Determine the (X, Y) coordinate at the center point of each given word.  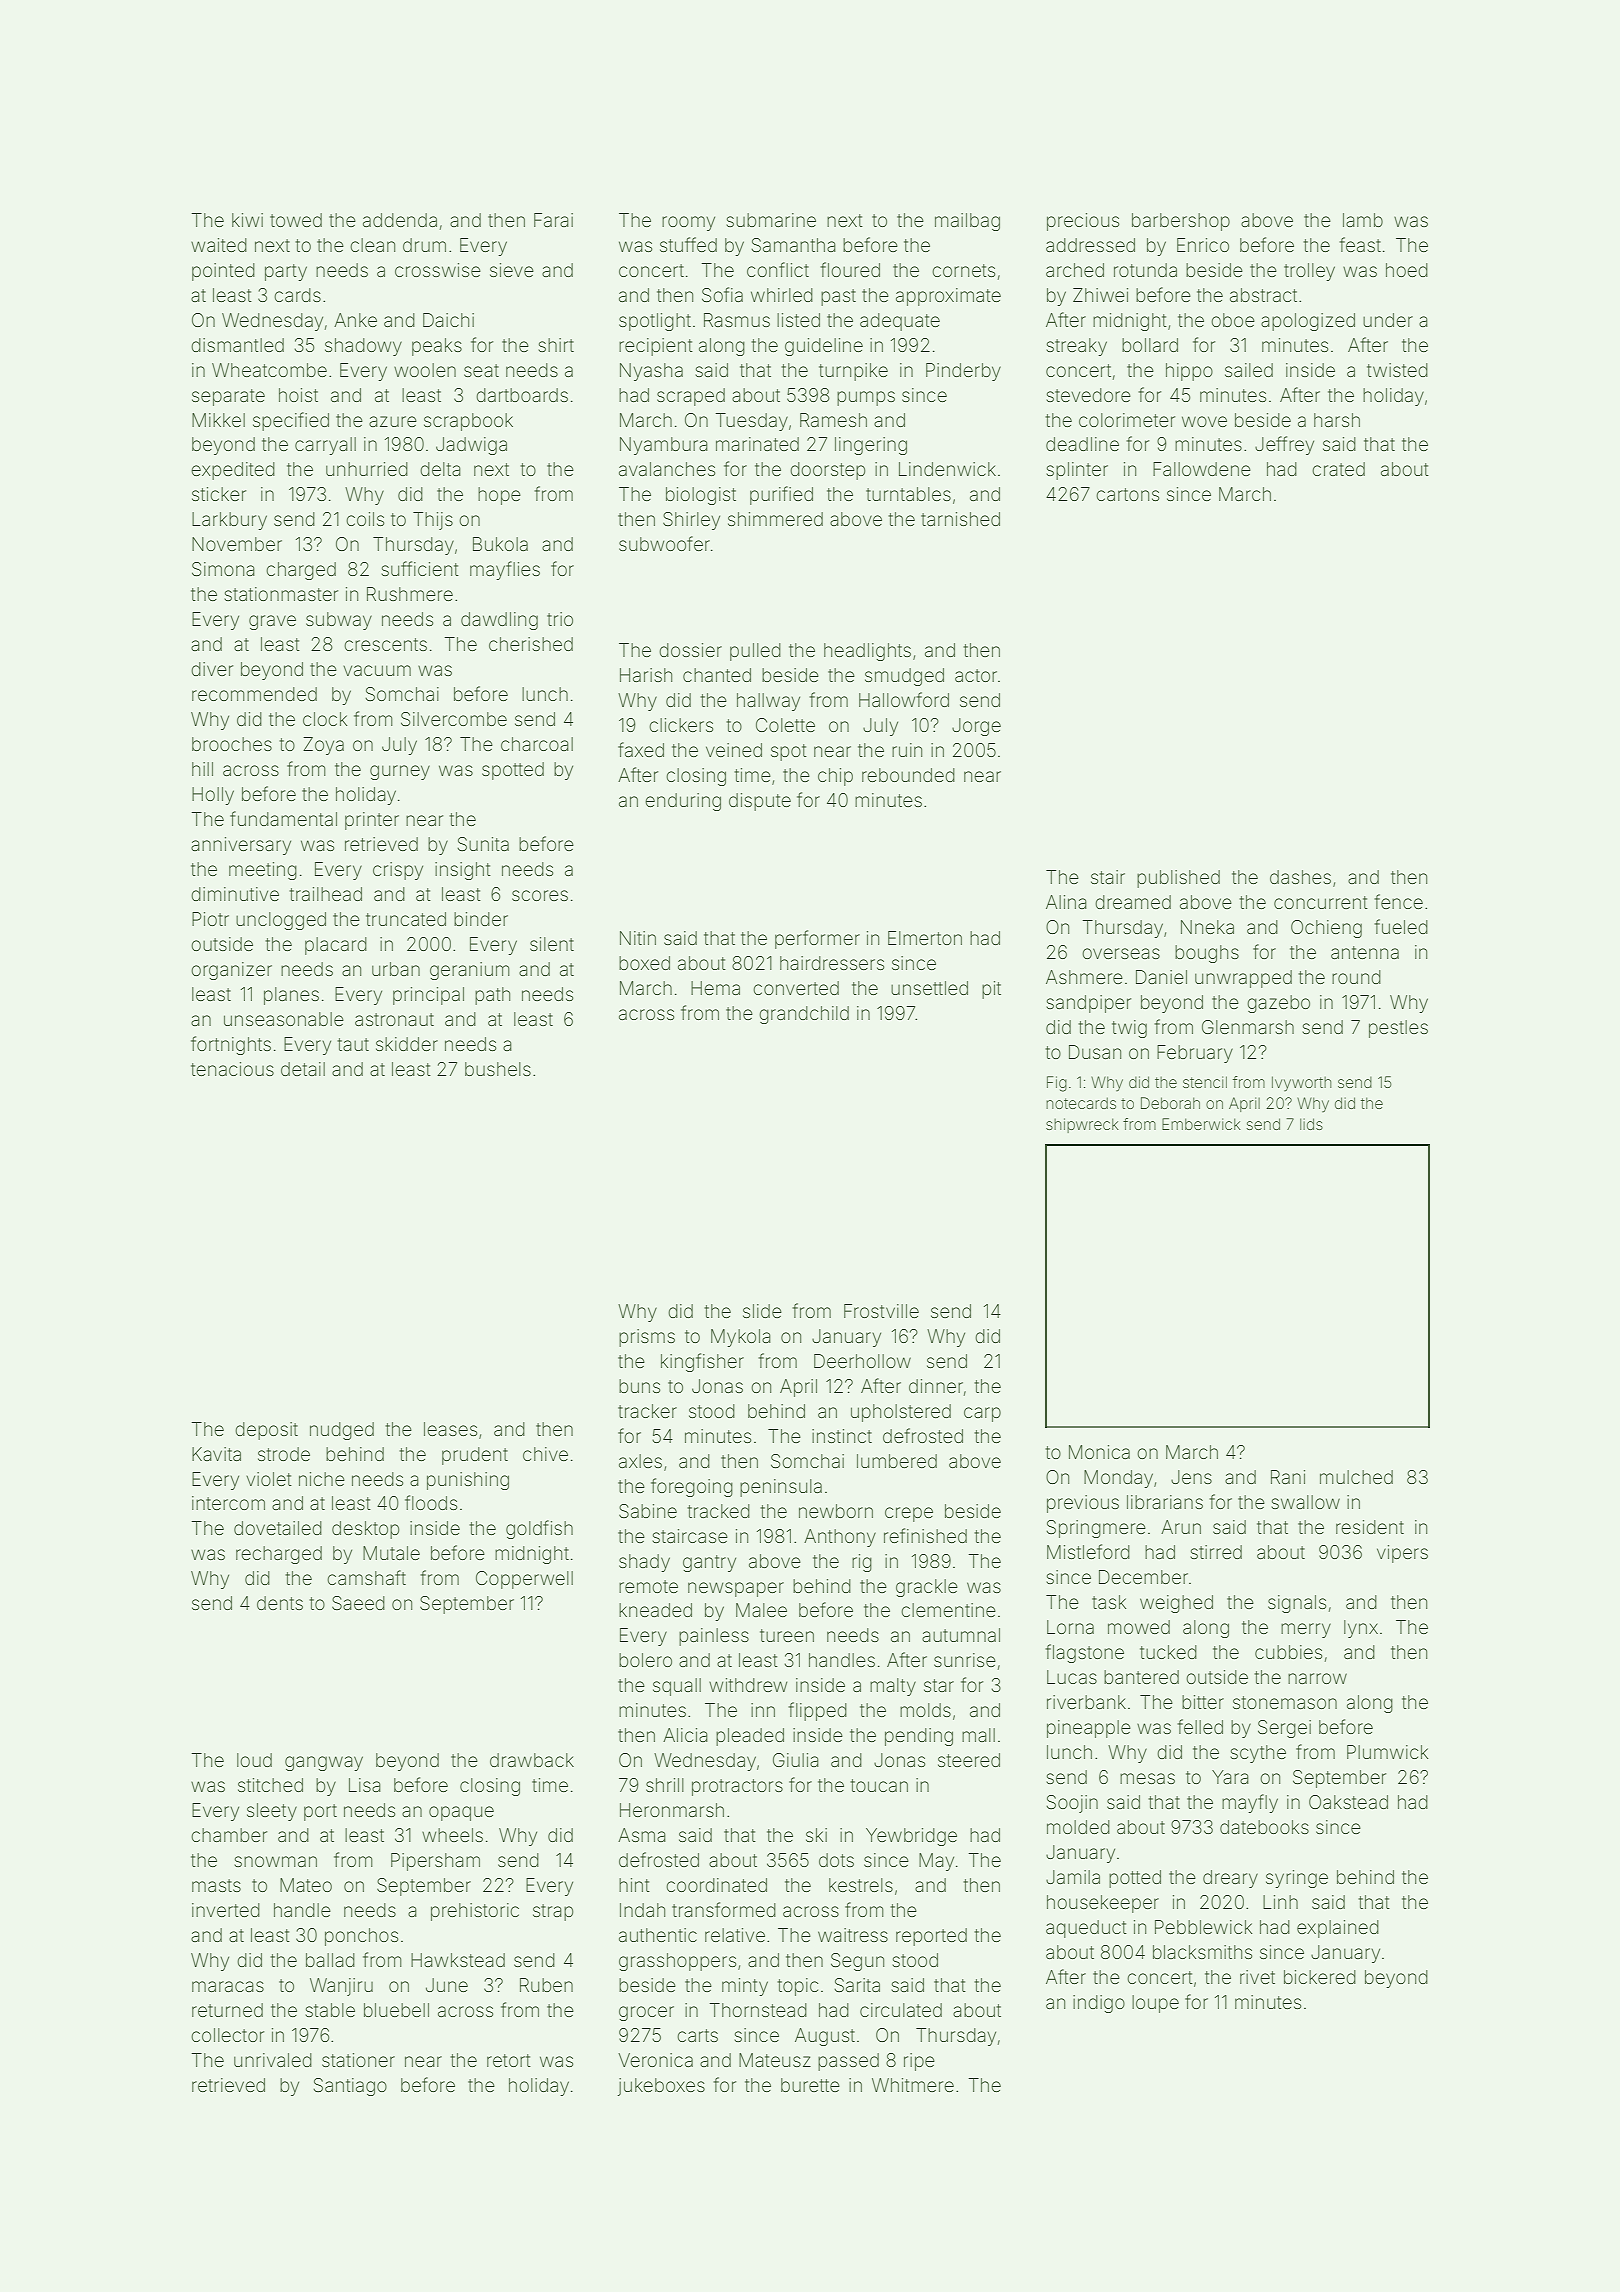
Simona (223, 569)
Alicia (685, 1735)
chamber (229, 1835)
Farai (553, 220)
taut (353, 1044)
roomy (688, 223)
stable (330, 2010)
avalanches (667, 469)
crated (1338, 469)
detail (303, 1069)
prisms (647, 1338)
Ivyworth (1302, 1083)
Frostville (881, 1311)
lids (1311, 1124)
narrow (1317, 1678)
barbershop (1181, 222)
